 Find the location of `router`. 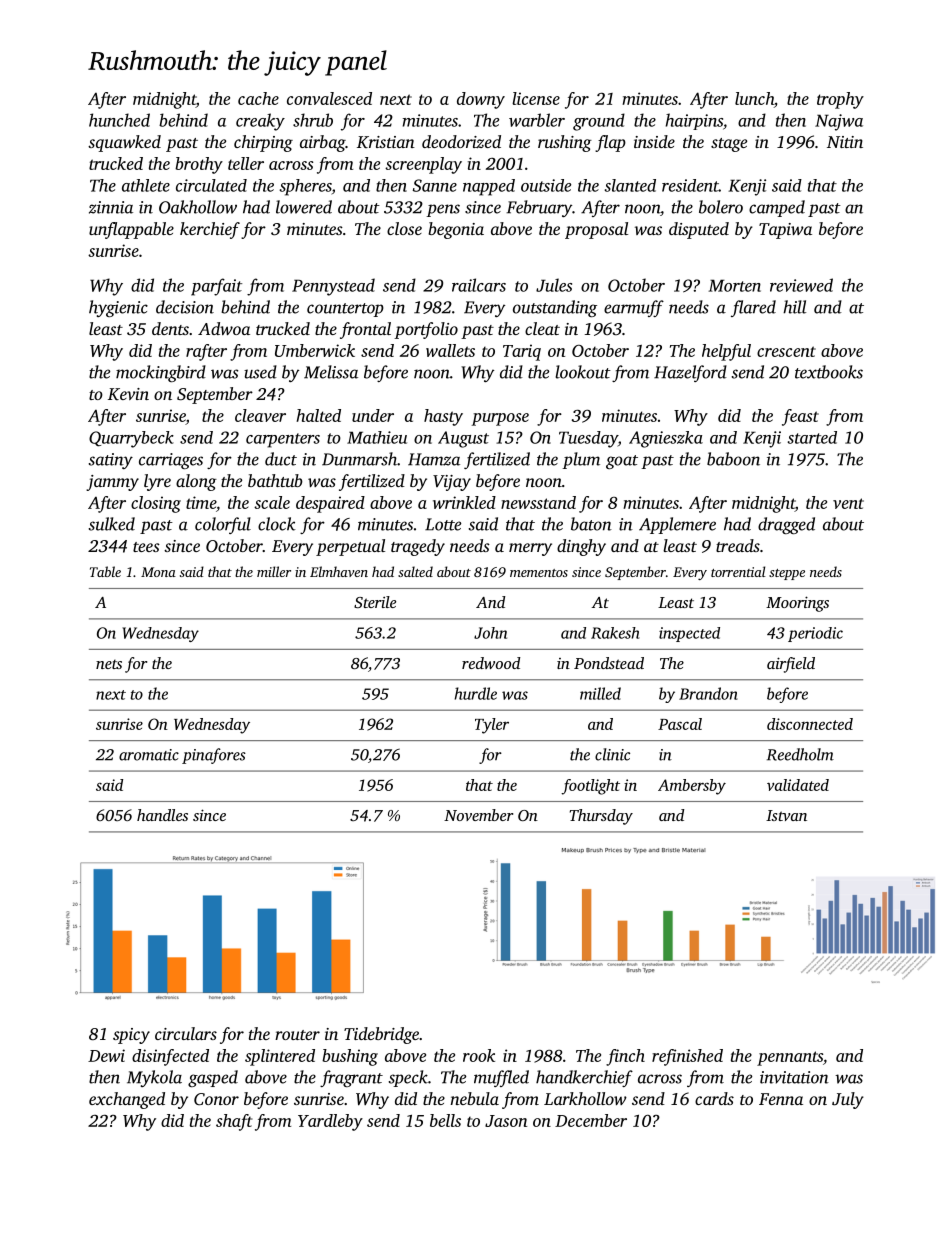

router is located at coordinates (297, 1035).
